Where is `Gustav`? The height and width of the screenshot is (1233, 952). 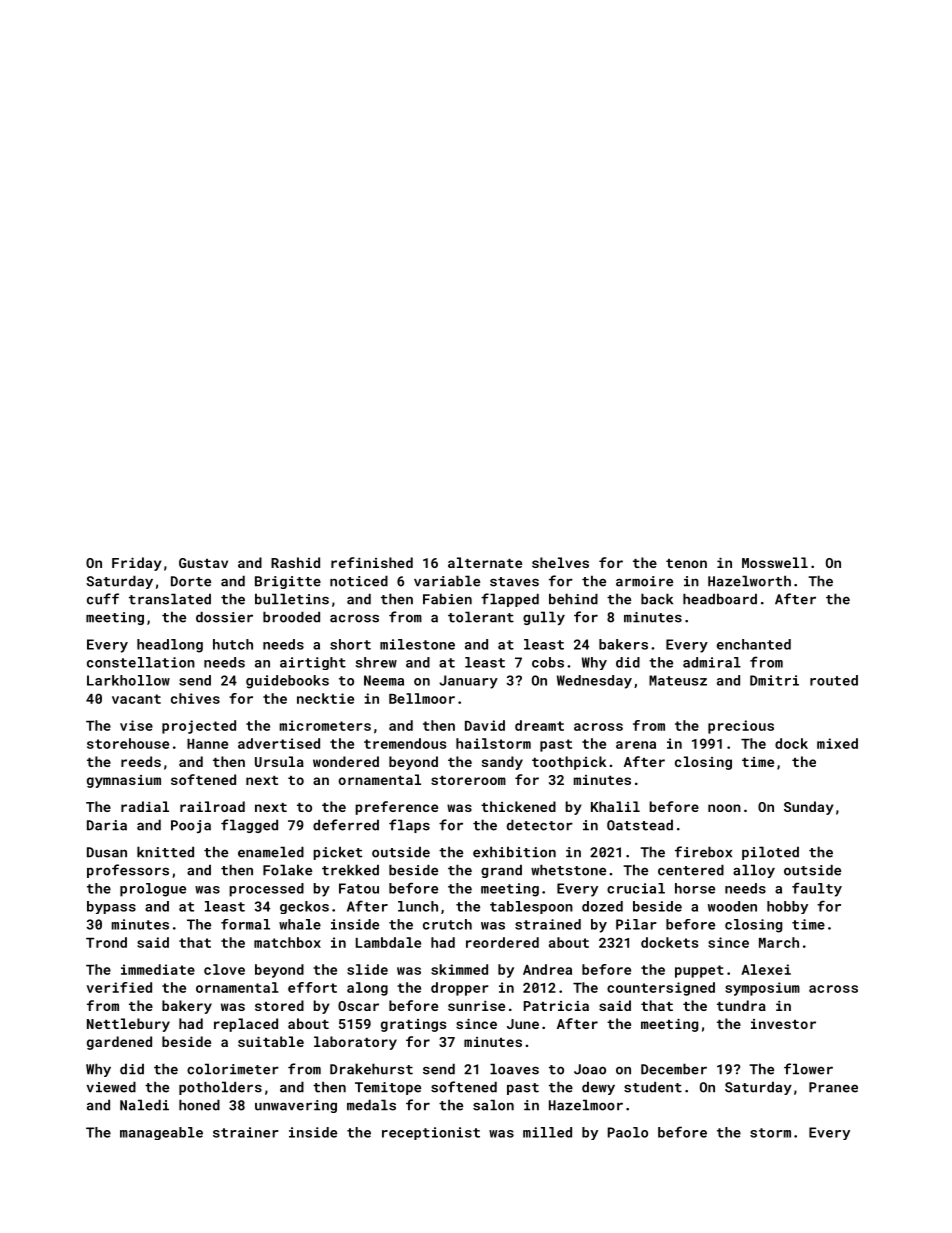 Gustav is located at coordinates (203, 563).
